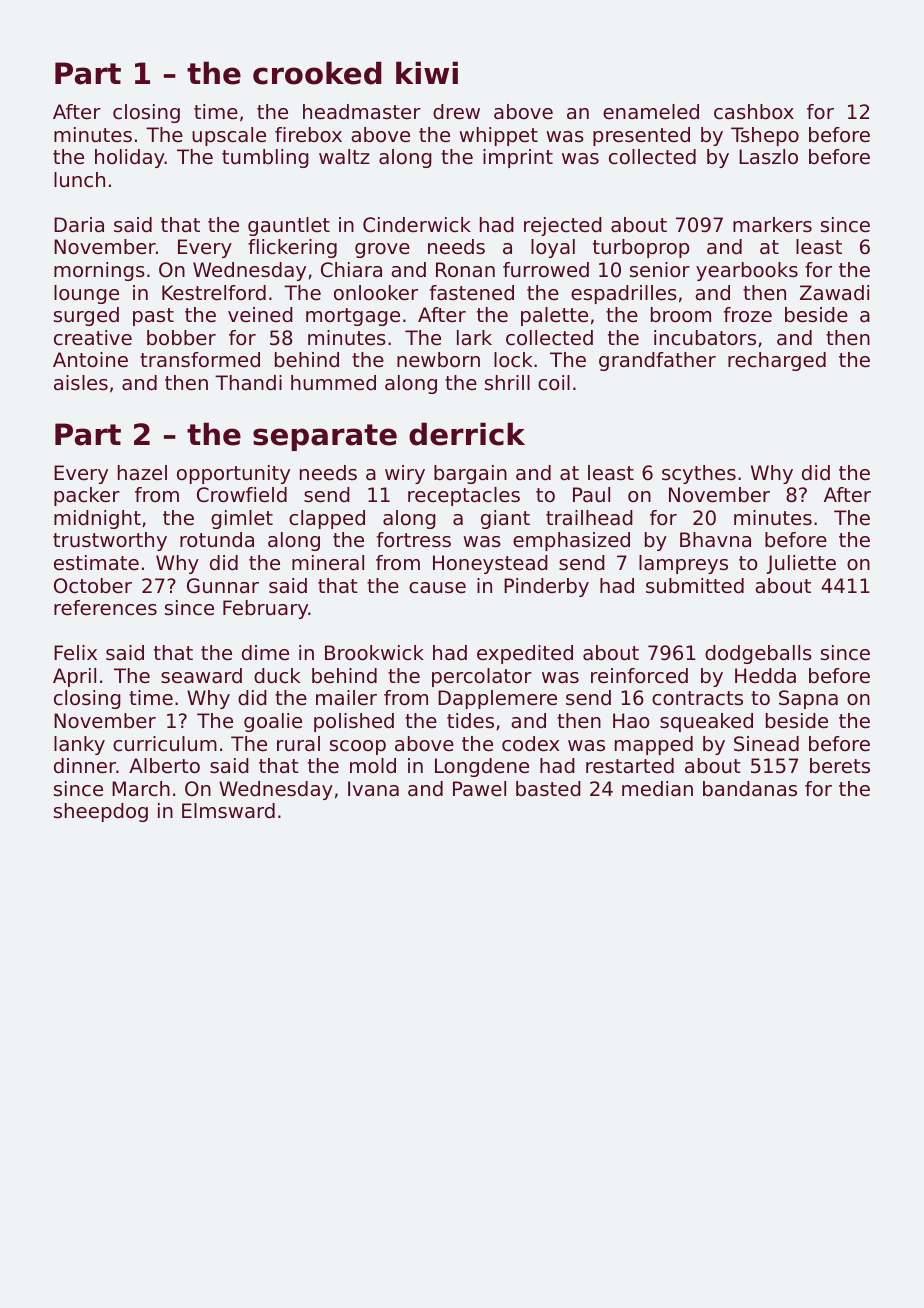  What do you see at coordinates (317, 73) in the screenshot?
I see `crooked` at bounding box center [317, 73].
